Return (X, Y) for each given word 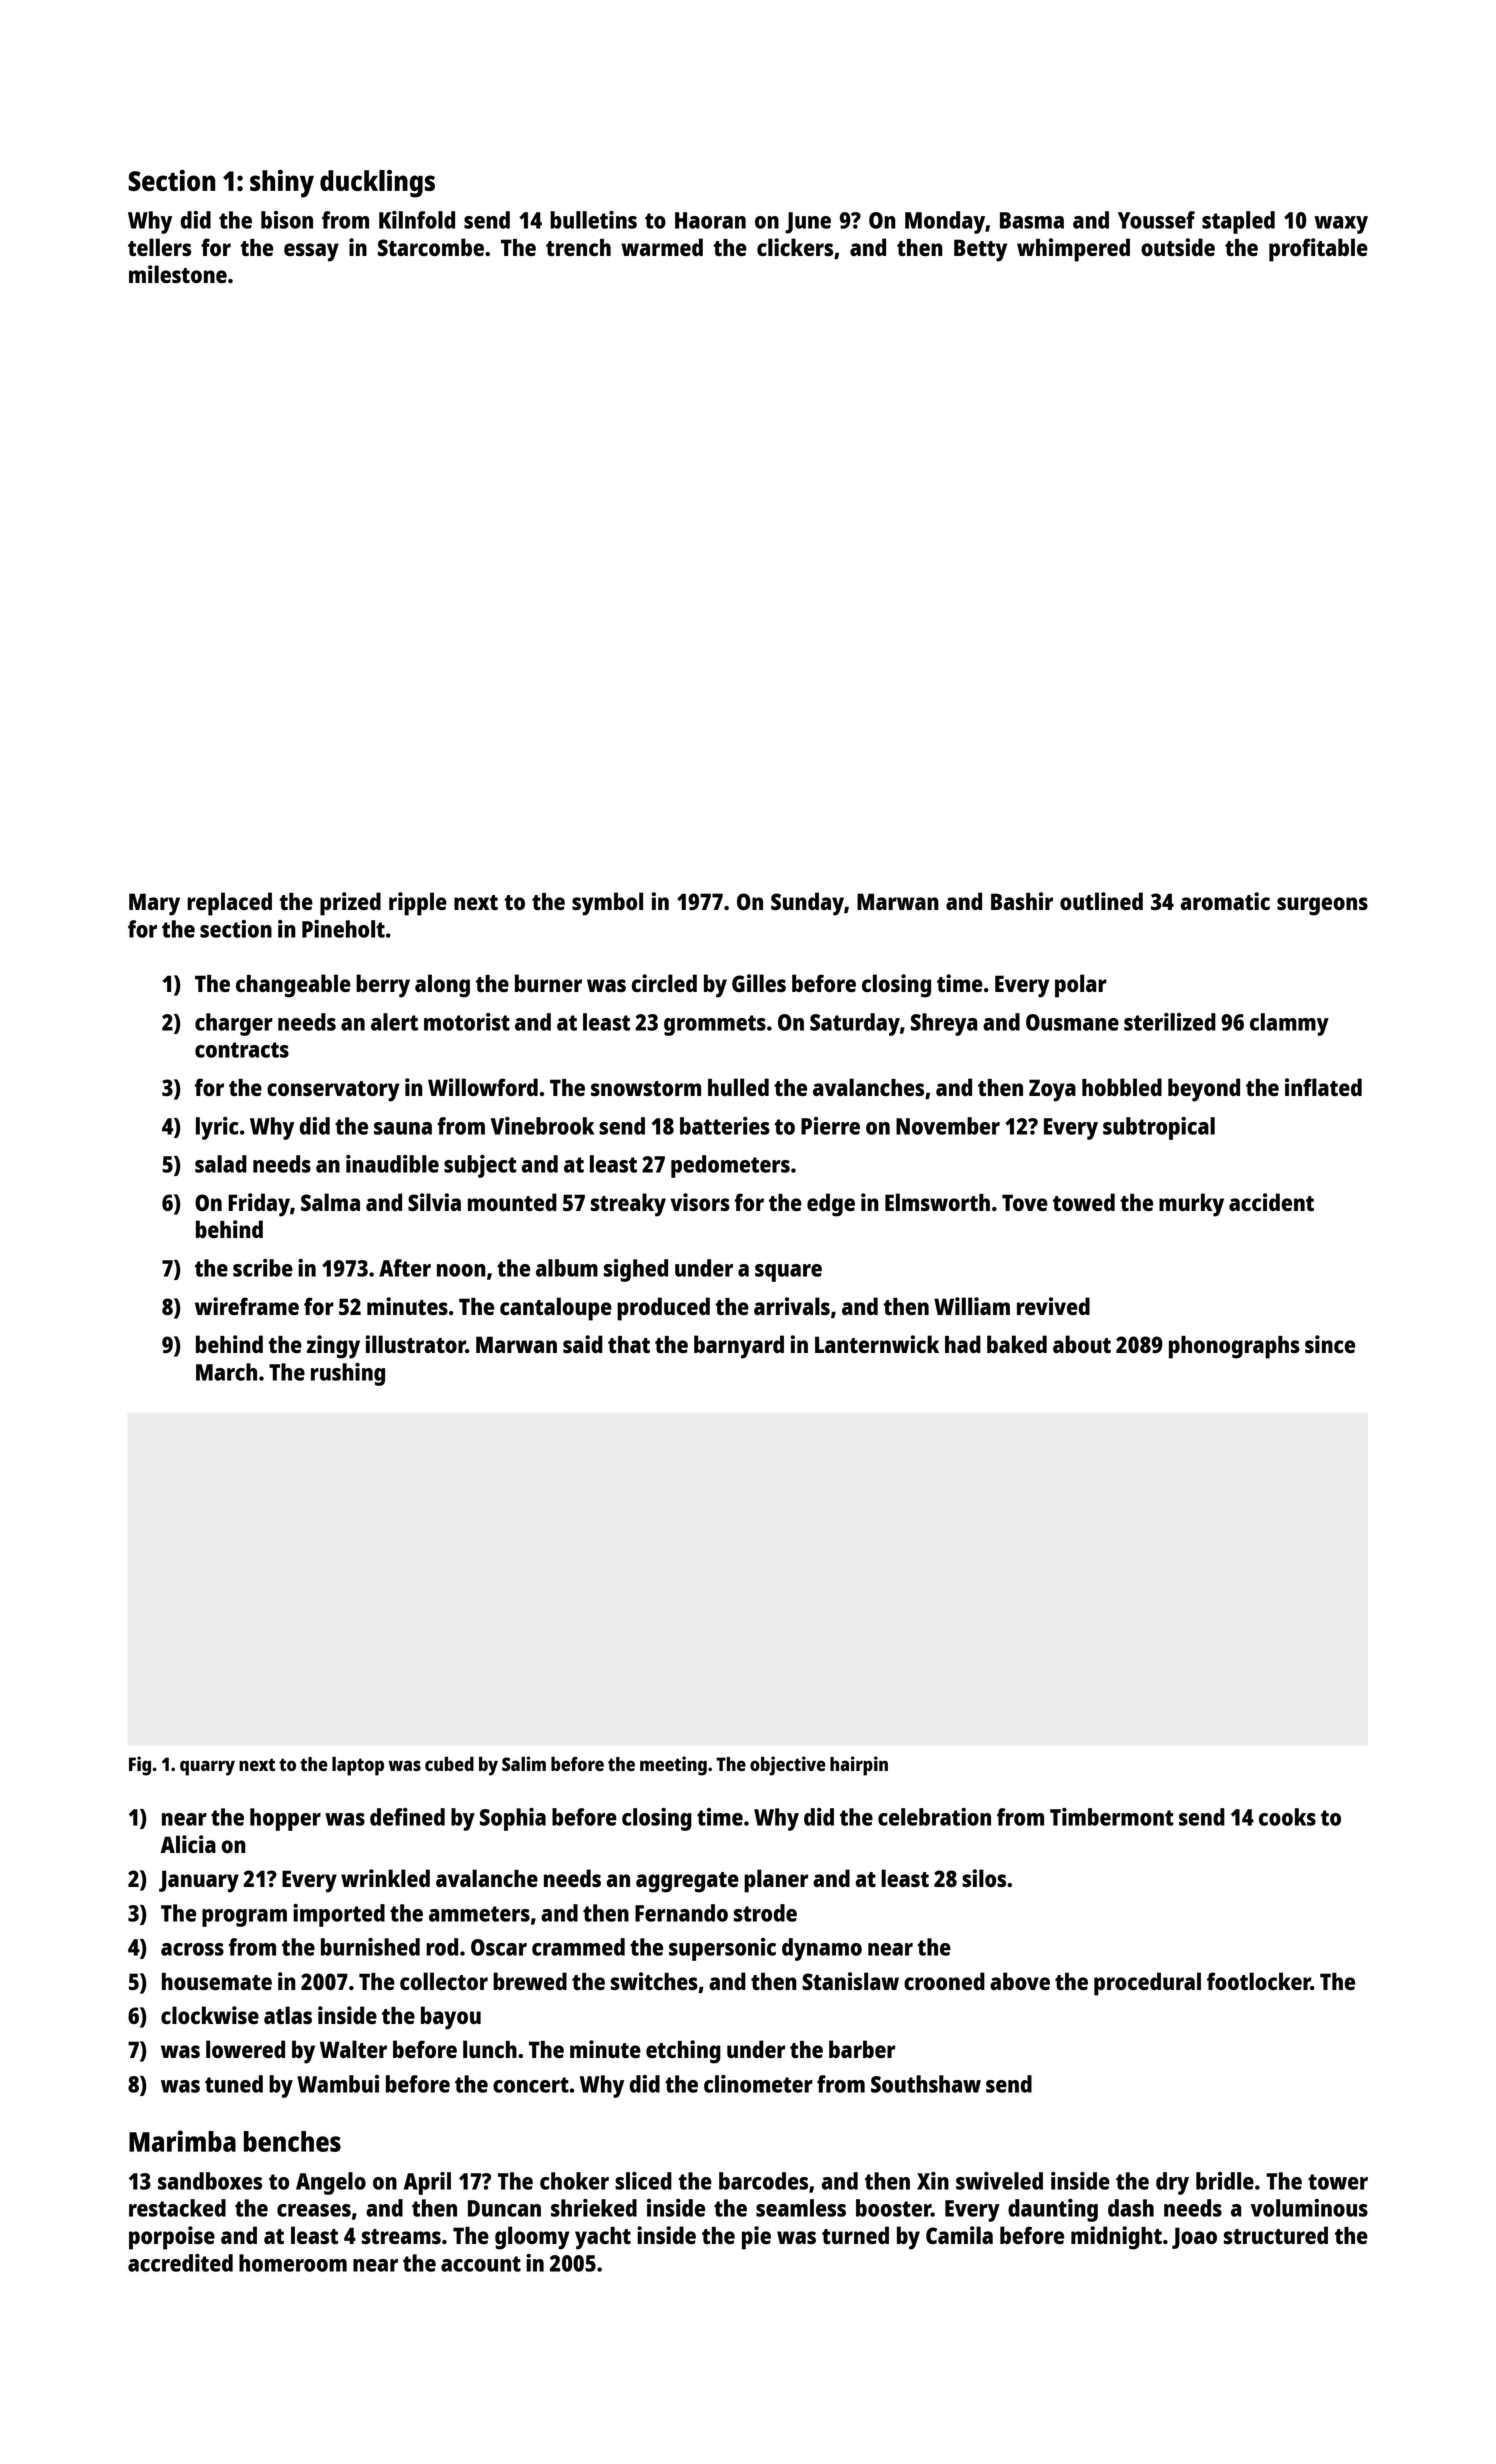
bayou (451, 2018)
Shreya (944, 1024)
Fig (140, 1766)
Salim (524, 1763)
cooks (1287, 1817)
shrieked (594, 2208)
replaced (229, 904)
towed (1084, 1202)
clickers (795, 247)
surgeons (1322, 906)
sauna (403, 1128)
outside (1178, 247)
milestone (178, 274)
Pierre (830, 1126)
